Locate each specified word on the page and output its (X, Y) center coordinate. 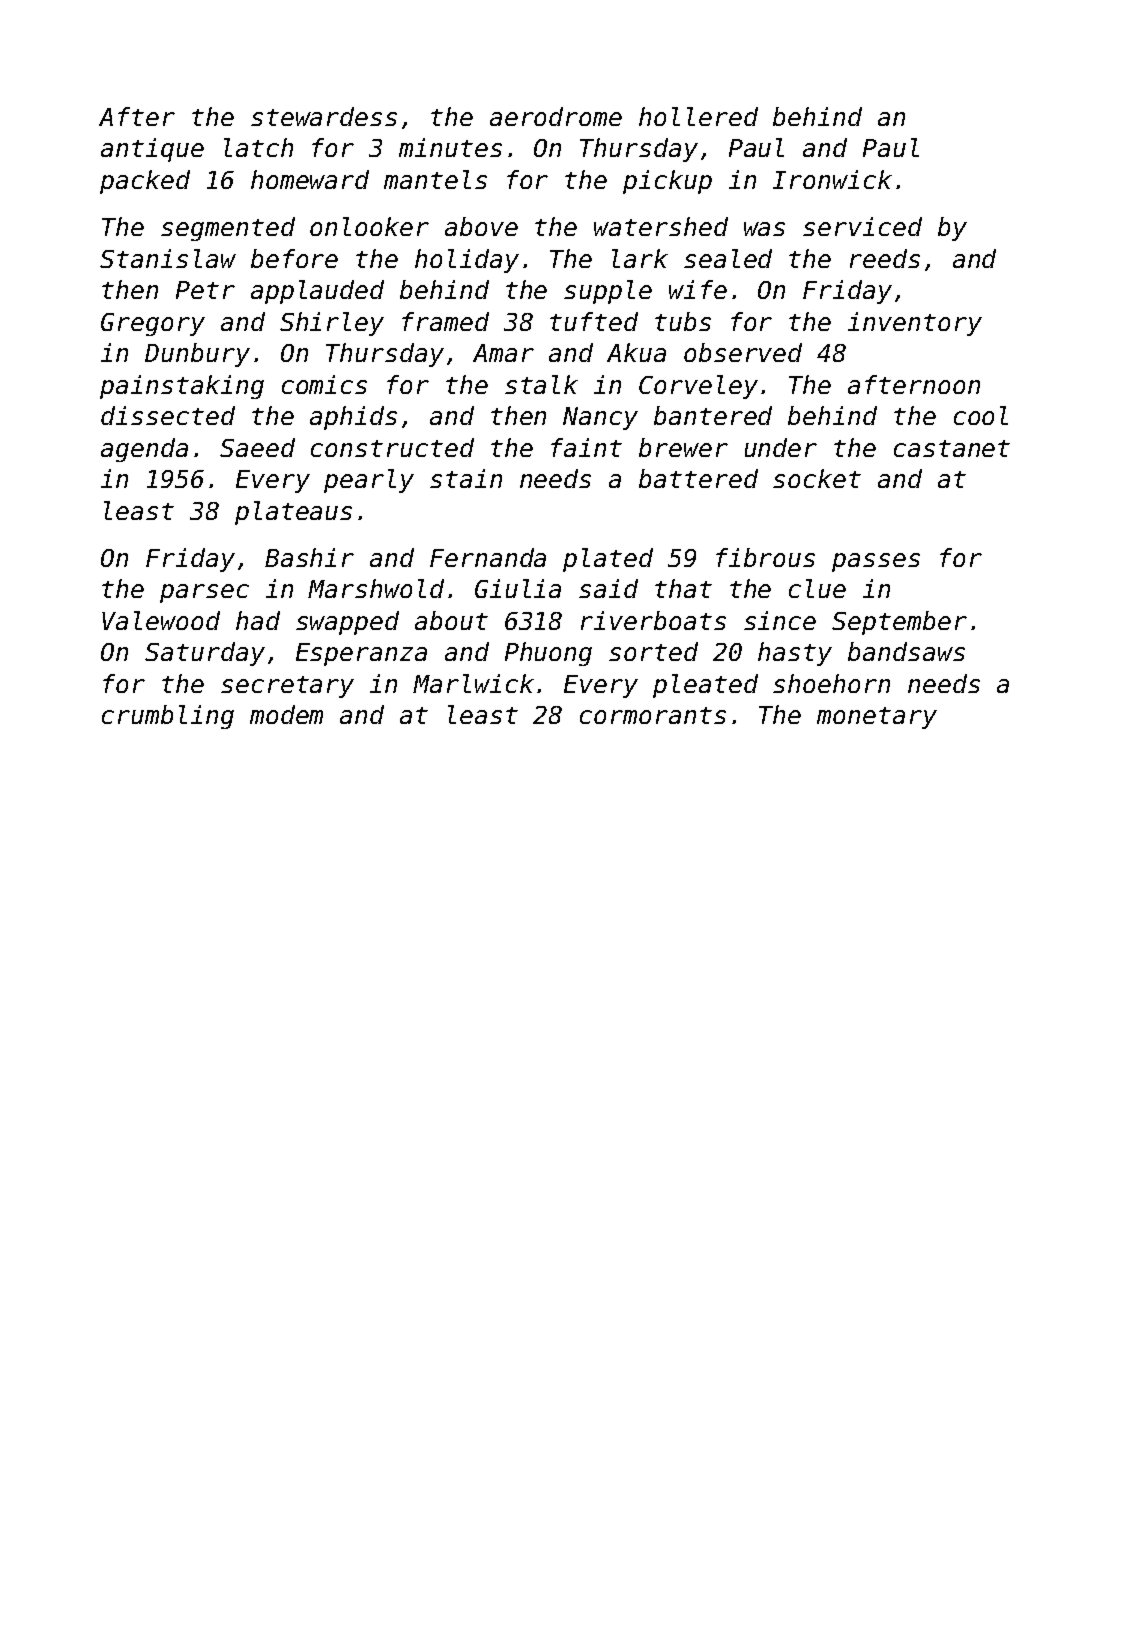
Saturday (205, 654)
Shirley (332, 324)
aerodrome (556, 116)
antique (152, 150)
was (764, 229)
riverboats (653, 620)
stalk (541, 384)
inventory (915, 324)
